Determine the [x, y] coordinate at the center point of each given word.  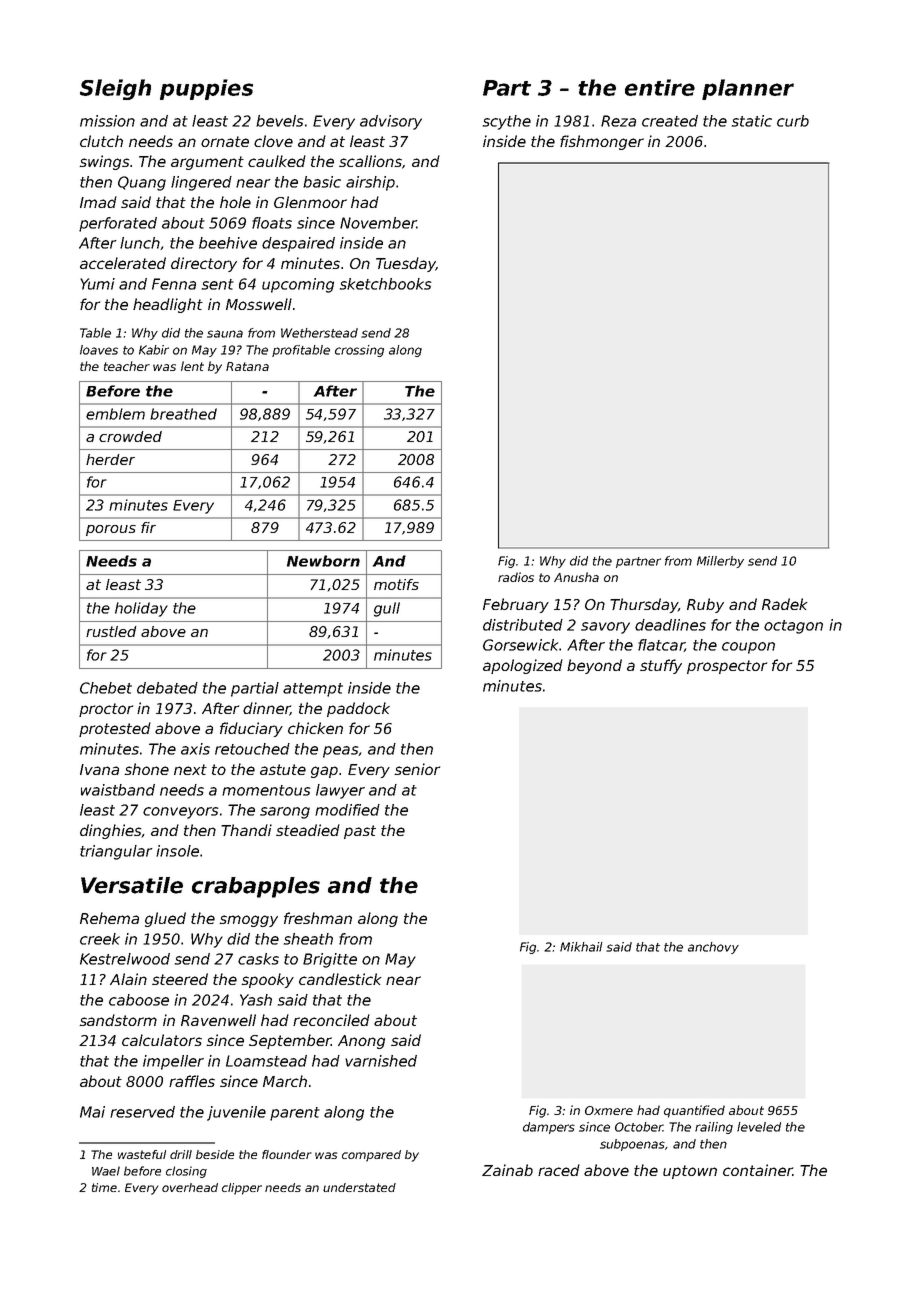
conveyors [181, 813]
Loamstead [266, 1061]
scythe [507, 122]
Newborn [323, 561]
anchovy [713, 948]
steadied [308, 830]
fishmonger [602, 142]
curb [793, 121]
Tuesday [406, 264]
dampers [549, 1128]
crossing [359, 351]
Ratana [247, 366]
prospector [727, 667]
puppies [206, 89]
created [670, 121]
